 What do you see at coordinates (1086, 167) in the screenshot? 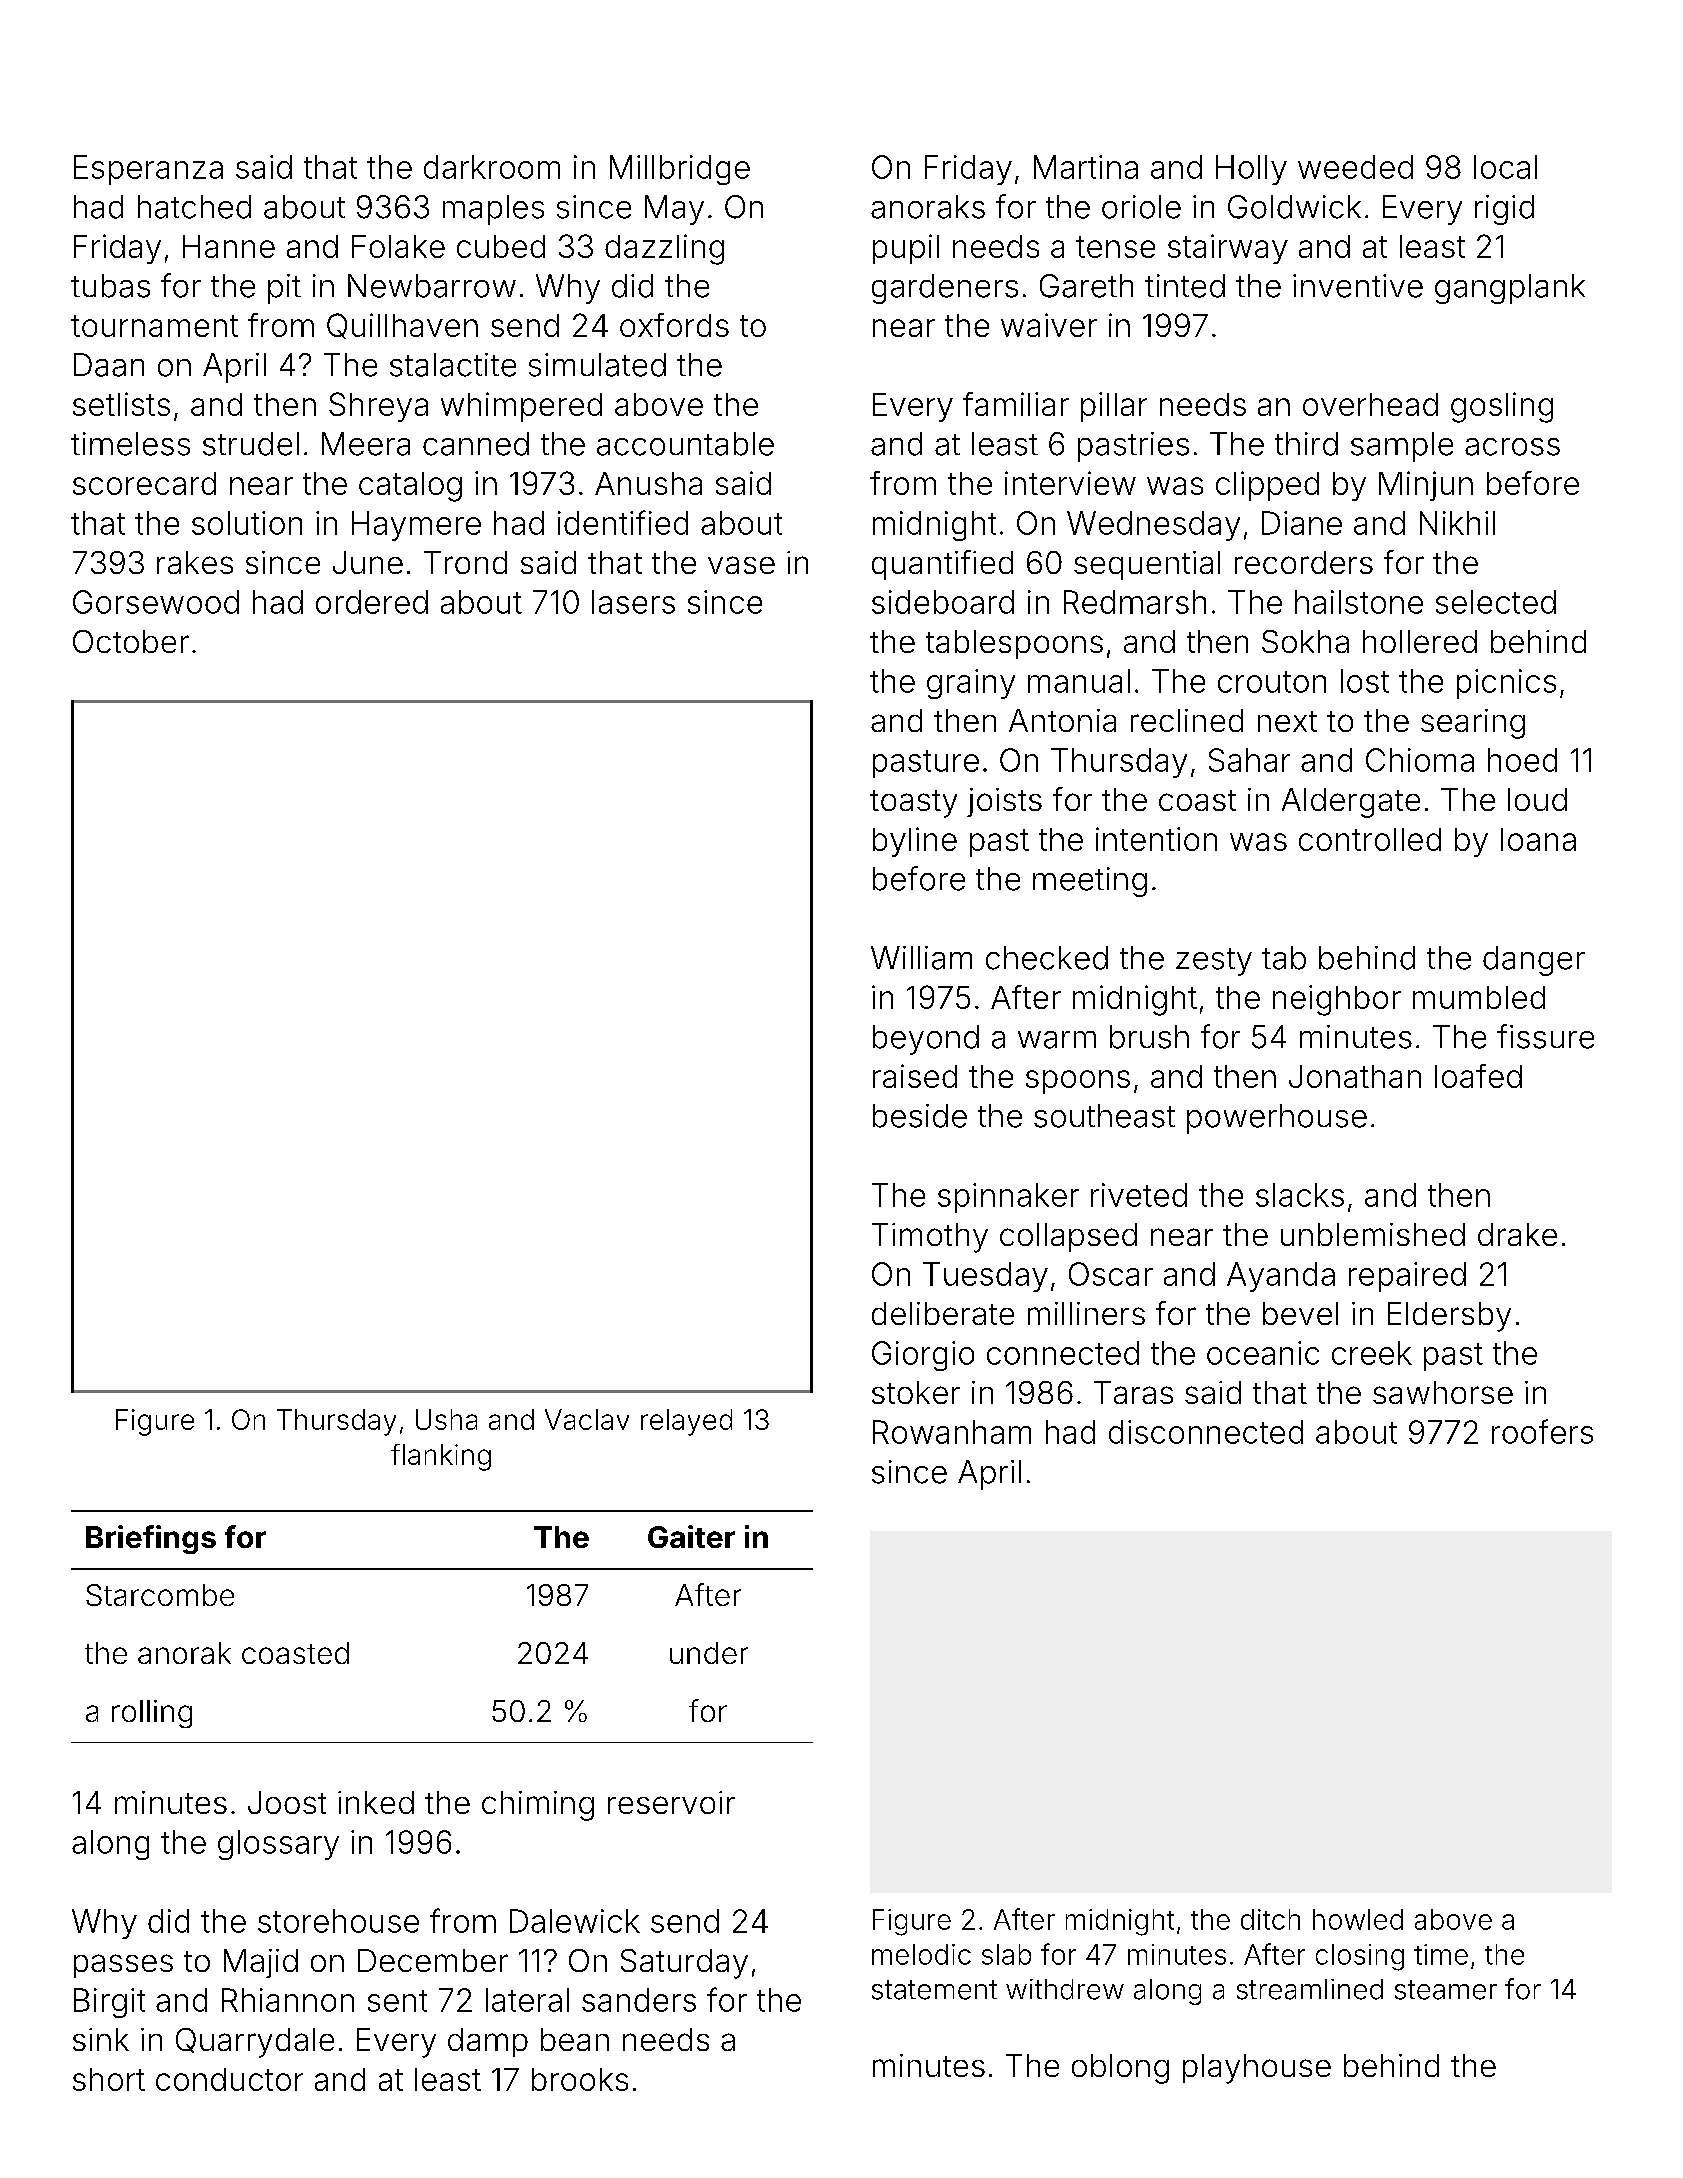
I see `Martina` at bounding box center [1086, 167].
